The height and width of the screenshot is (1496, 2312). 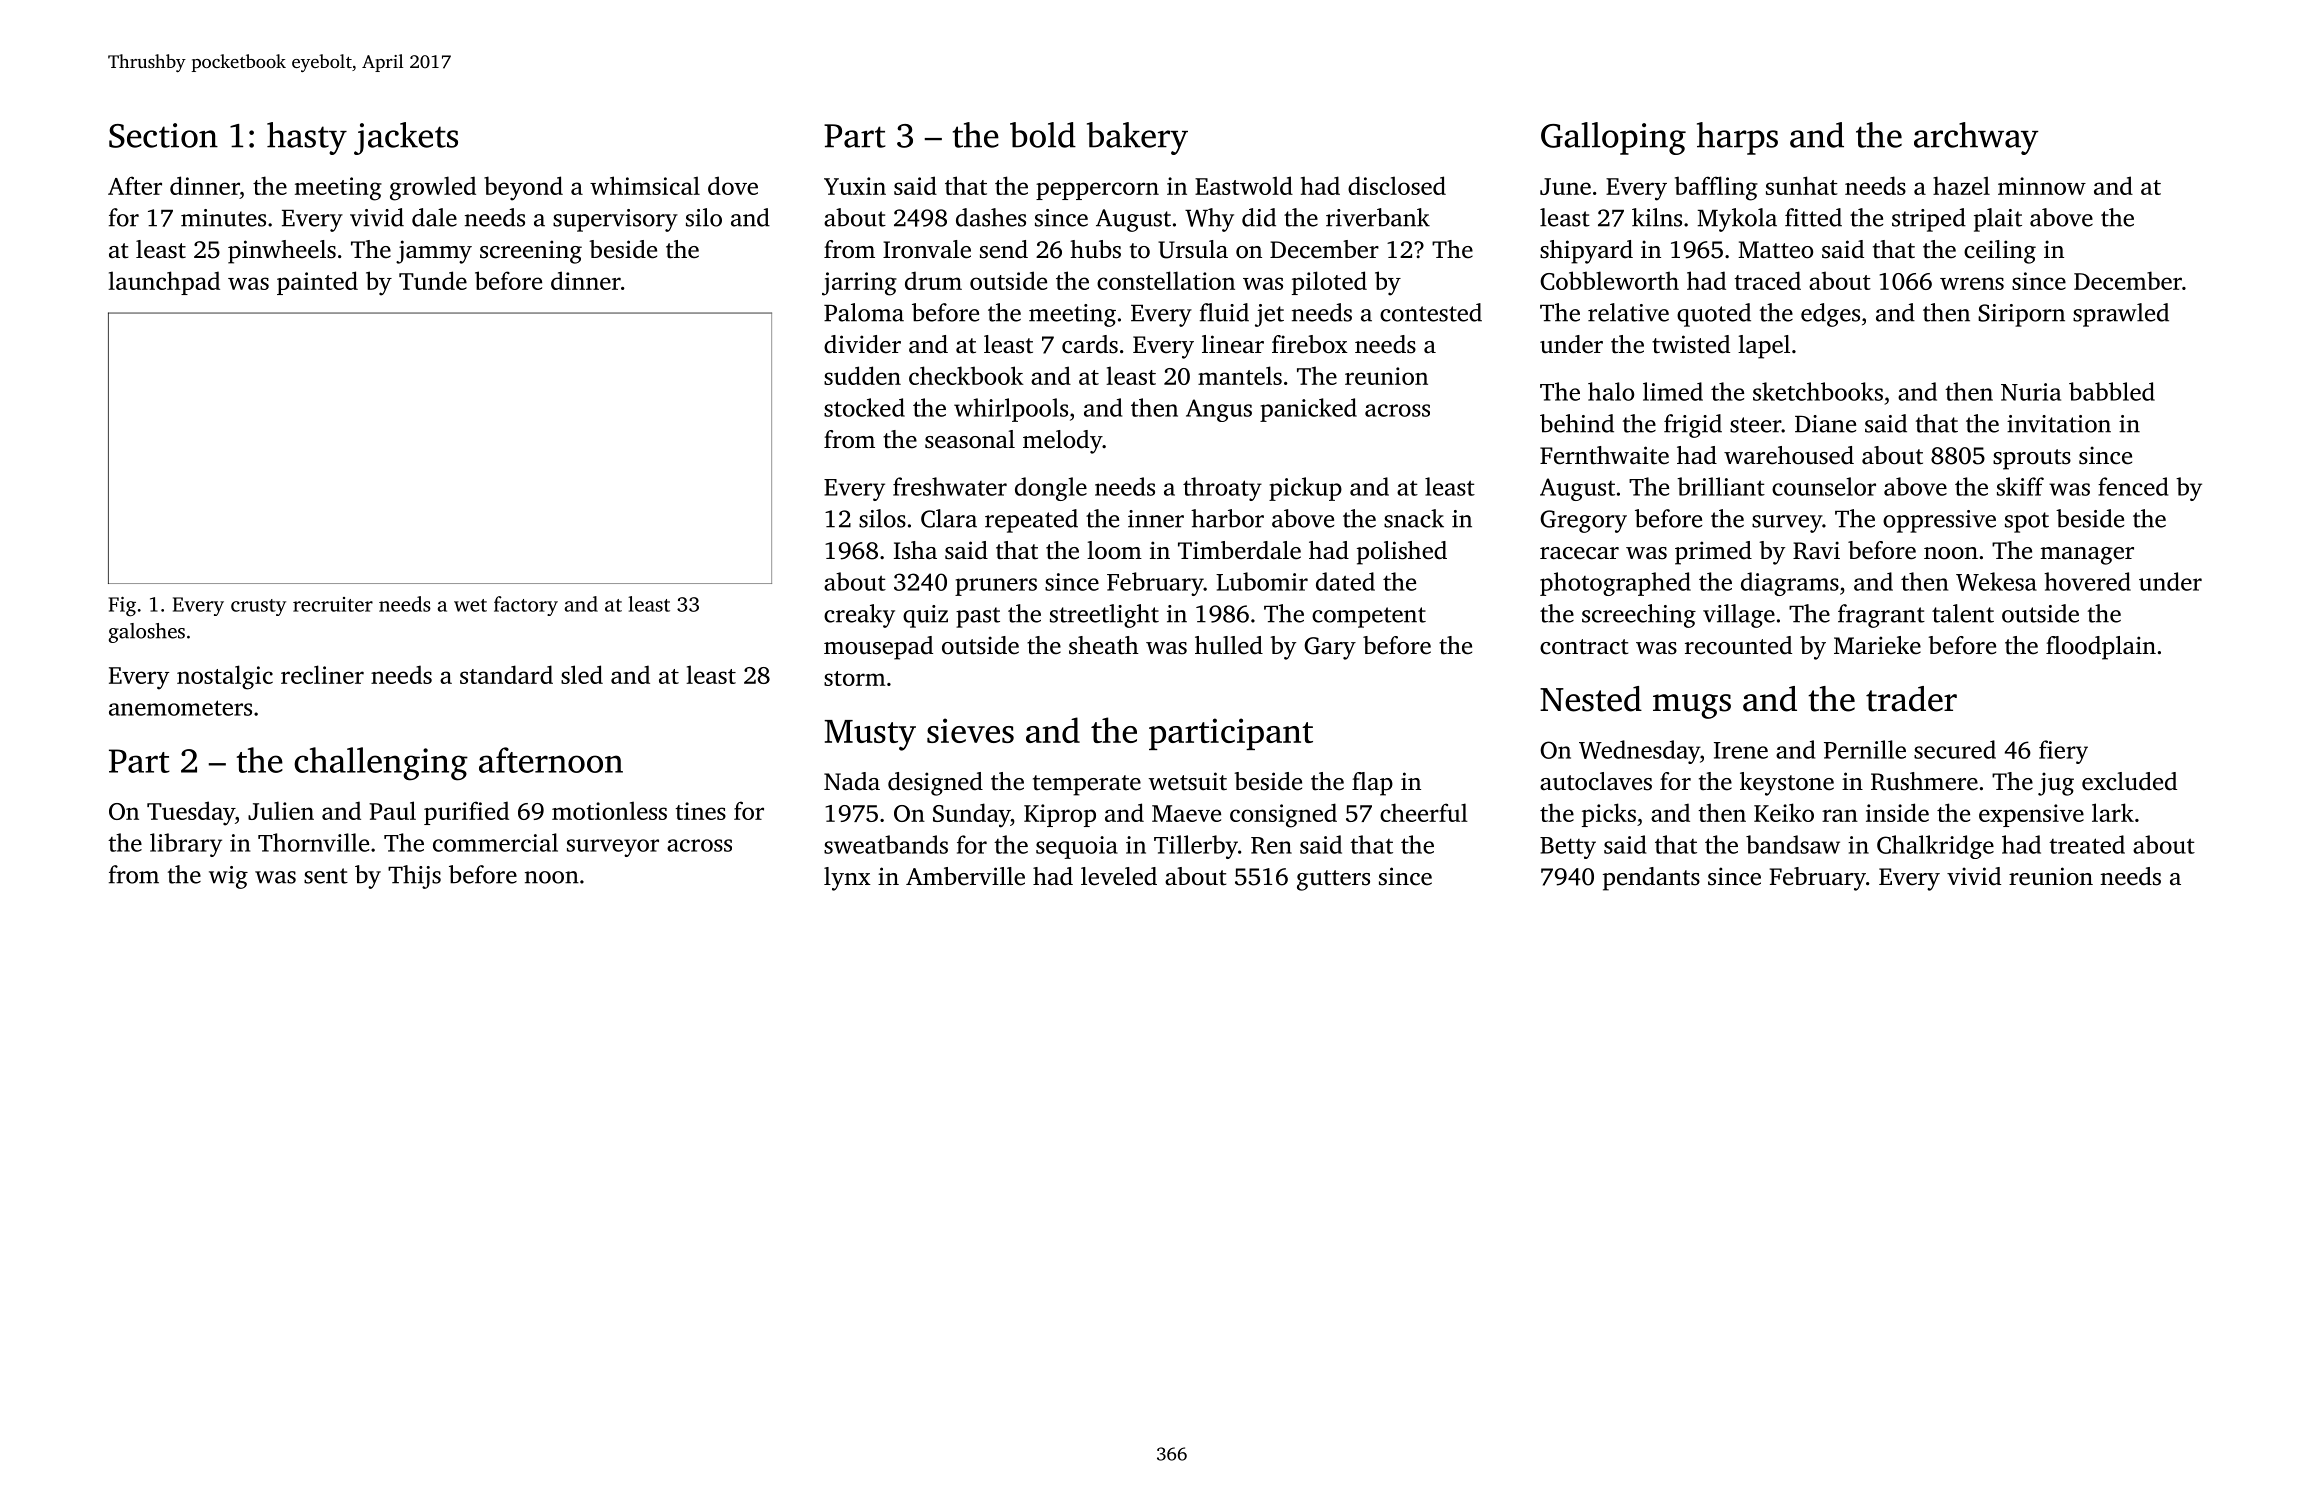 What do you see at coordinates (950, 486) in the screenshot?
I see `freshwater` at bounding box center [950, 486].
